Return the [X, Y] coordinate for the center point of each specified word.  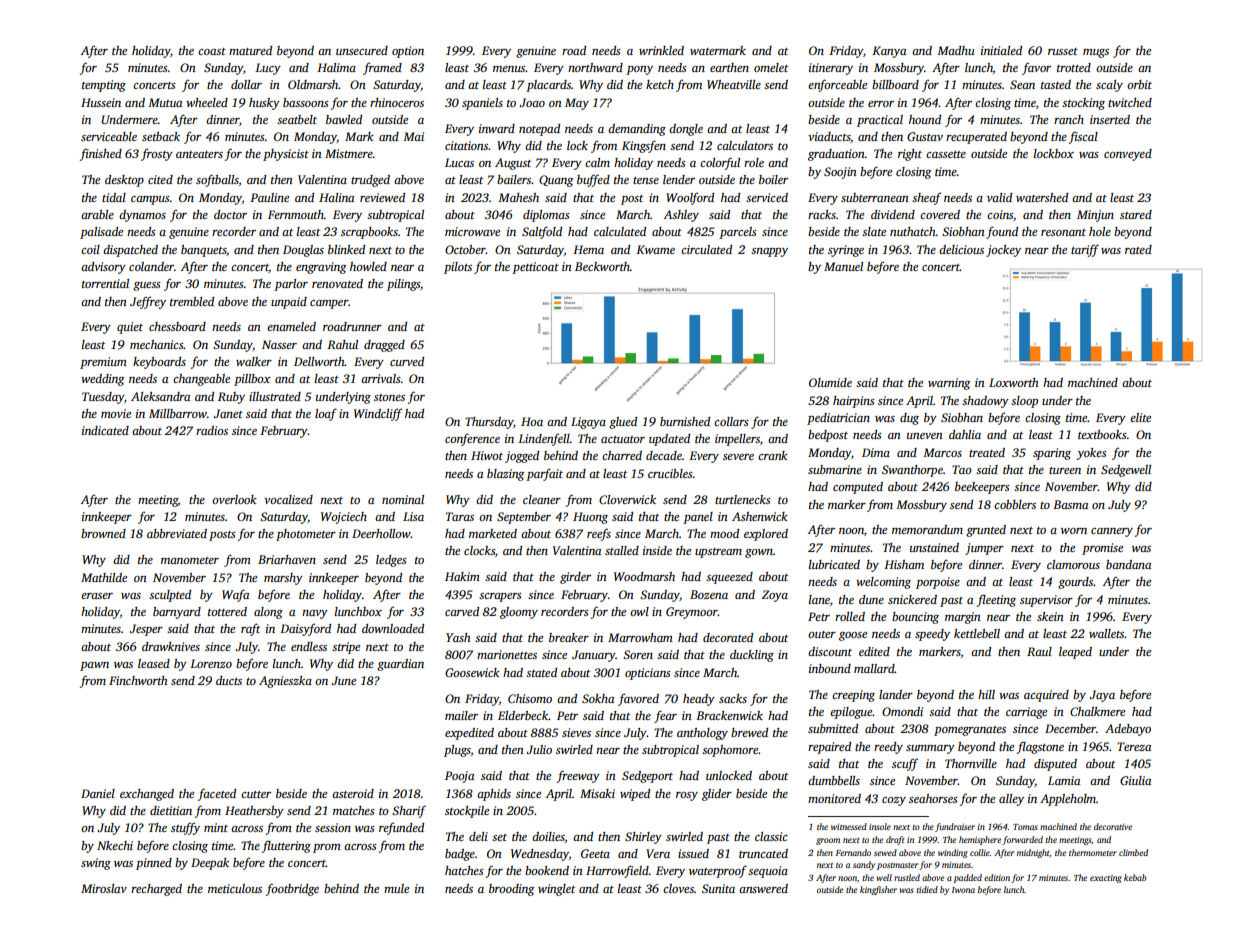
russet [1063, 51]
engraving [321, 268]
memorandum [927, 529]
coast [212, 51]
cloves [678, 888]
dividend [893, 214]
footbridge [292, 889]
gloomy [519, 613]
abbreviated [177, 533]
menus [509, 69]
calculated [620, 231]
